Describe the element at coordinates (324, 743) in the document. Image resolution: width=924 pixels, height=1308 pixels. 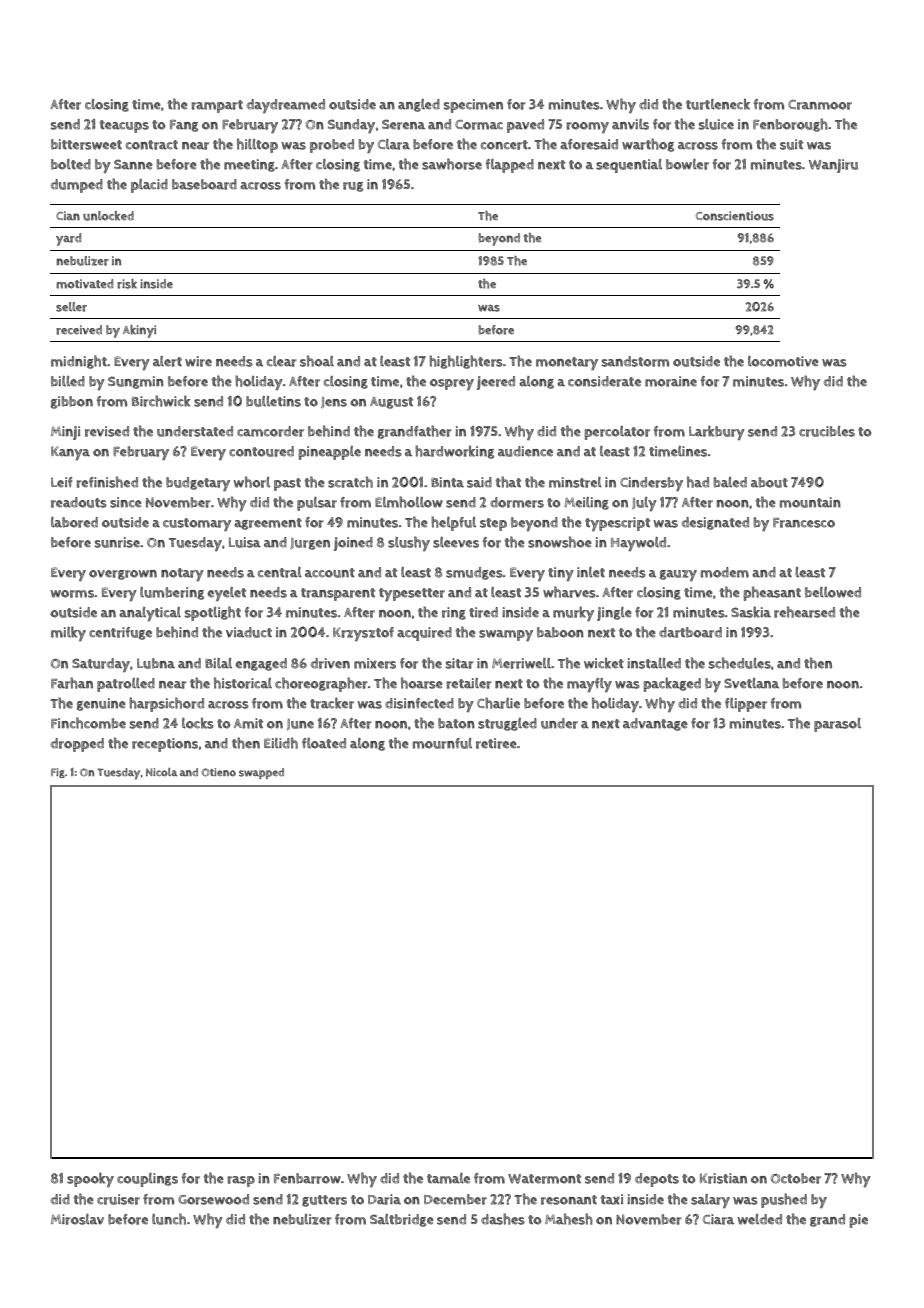
I see `floated` at that location.
